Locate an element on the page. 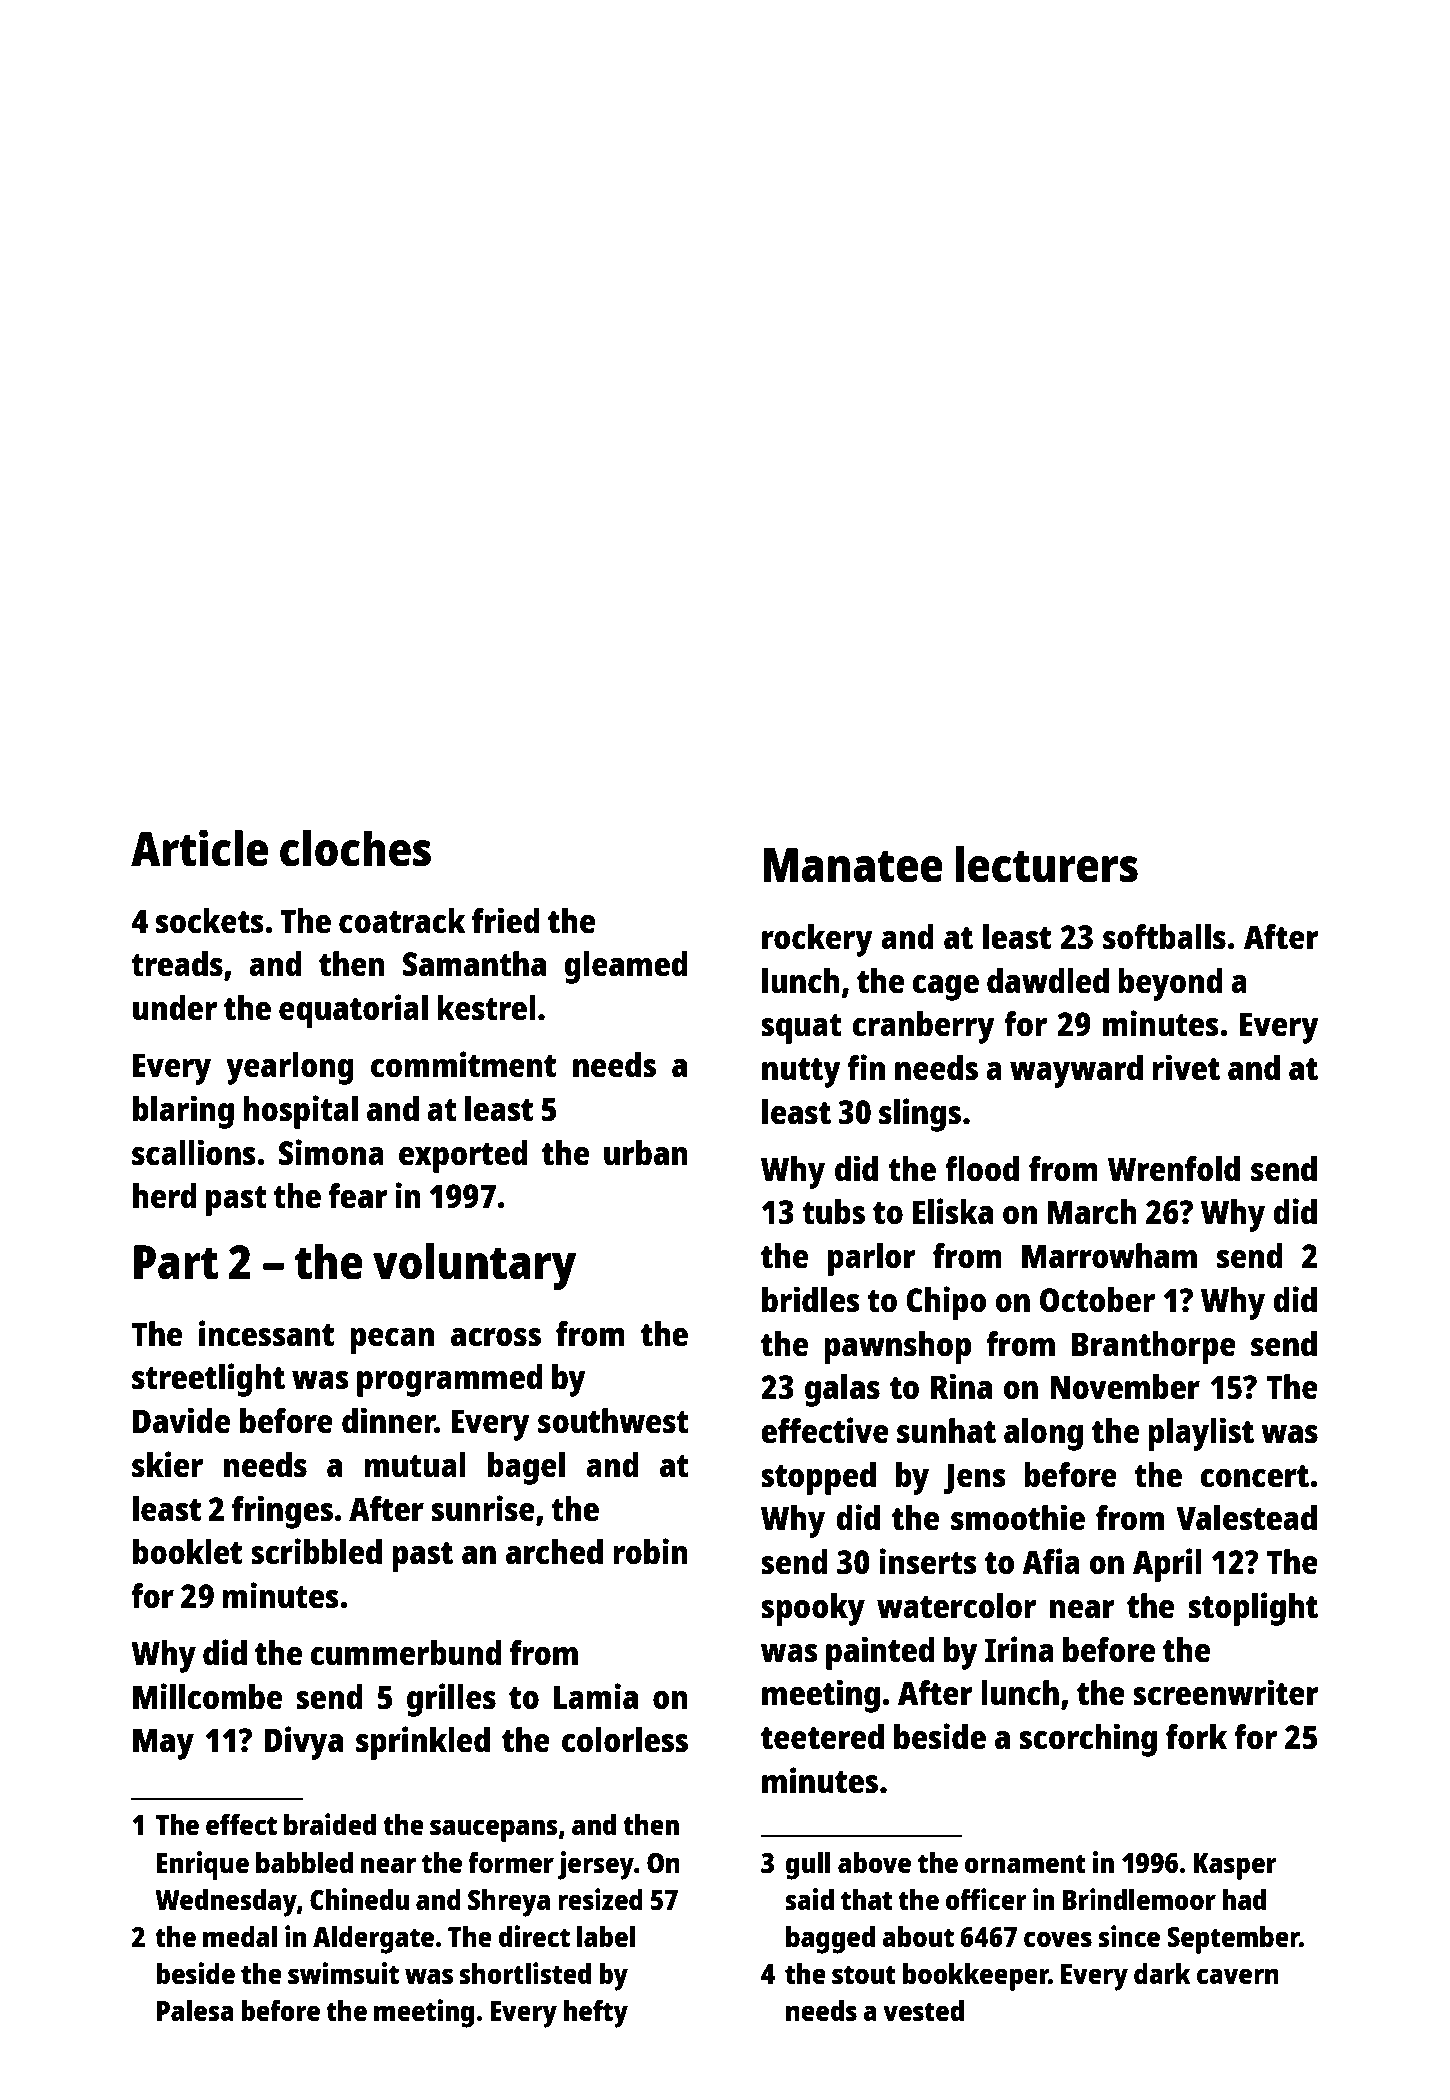 The image size is (1450, 2100). swimsuit is located at coordinates (343, 1973).
